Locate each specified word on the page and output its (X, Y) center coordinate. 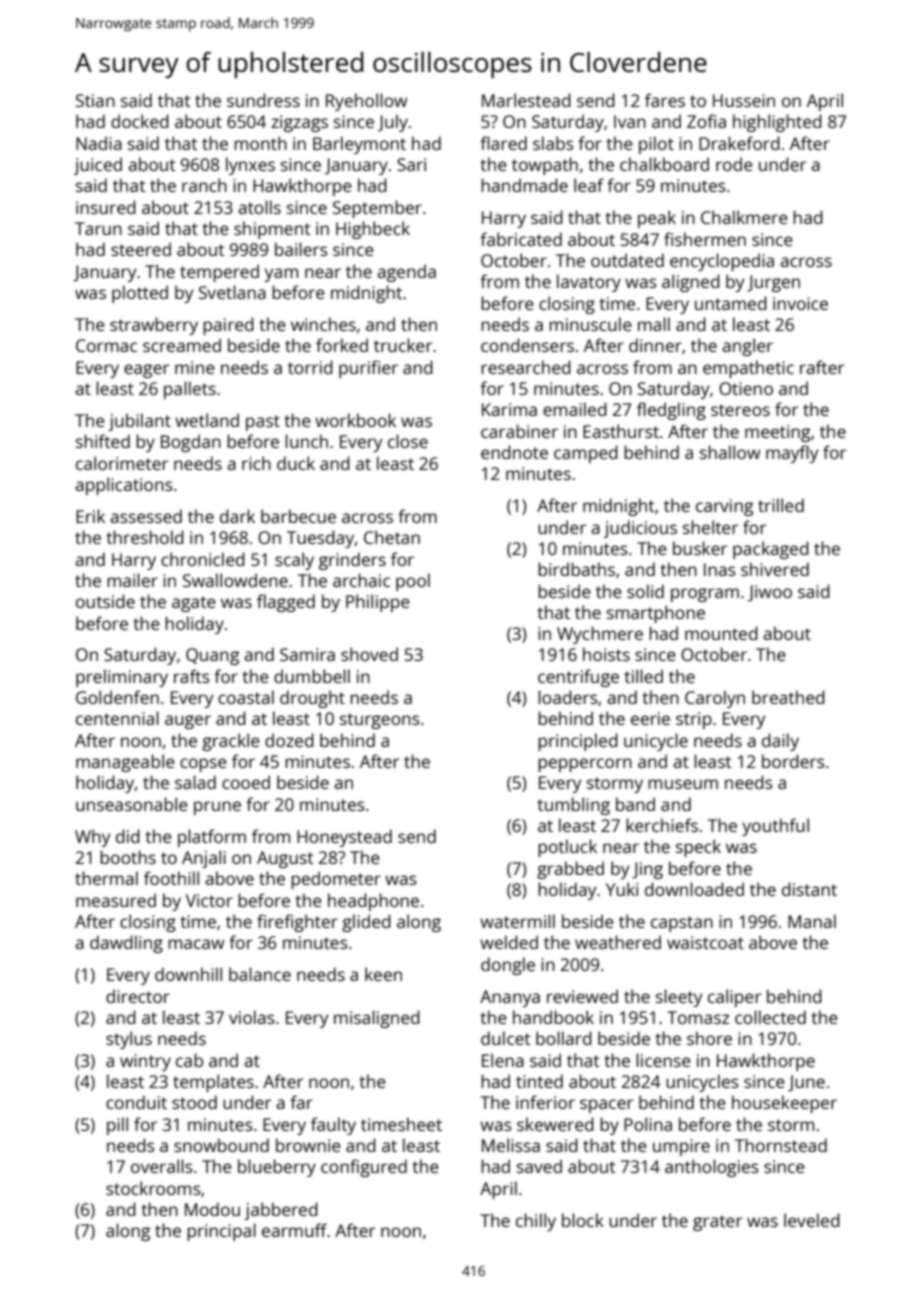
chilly (536, 1222)
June (806, 1083)
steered (141, 249)
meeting (777, 433)
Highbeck (373, 230)
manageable (125, 763)
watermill (517, 921)
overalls (162, 1166)
